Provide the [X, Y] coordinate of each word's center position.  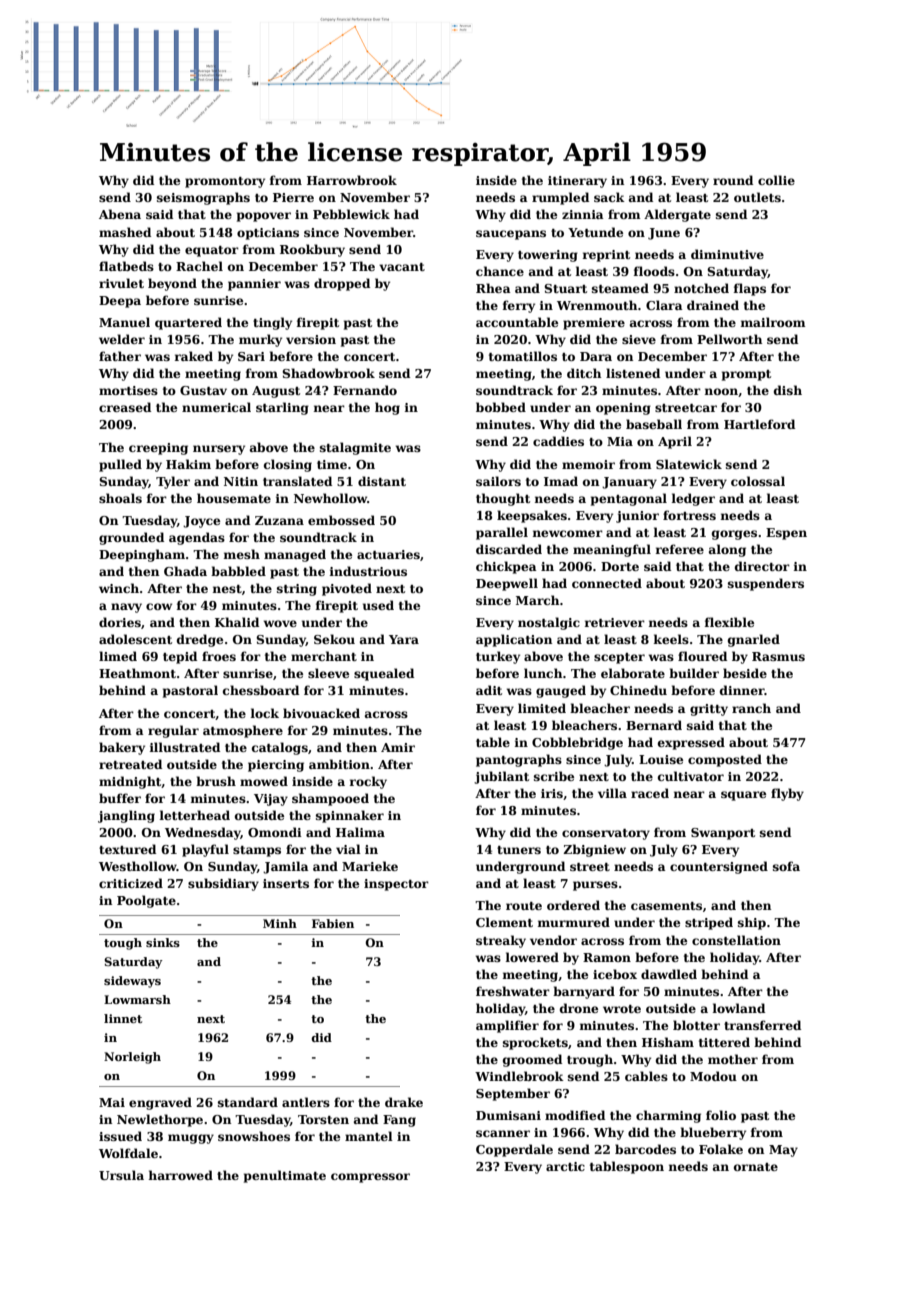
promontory [225, 182]
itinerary [577, 182]
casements [666, 906]
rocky [368, 782]
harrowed [181, 1175]
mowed [264, 781]
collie [776, 180]
